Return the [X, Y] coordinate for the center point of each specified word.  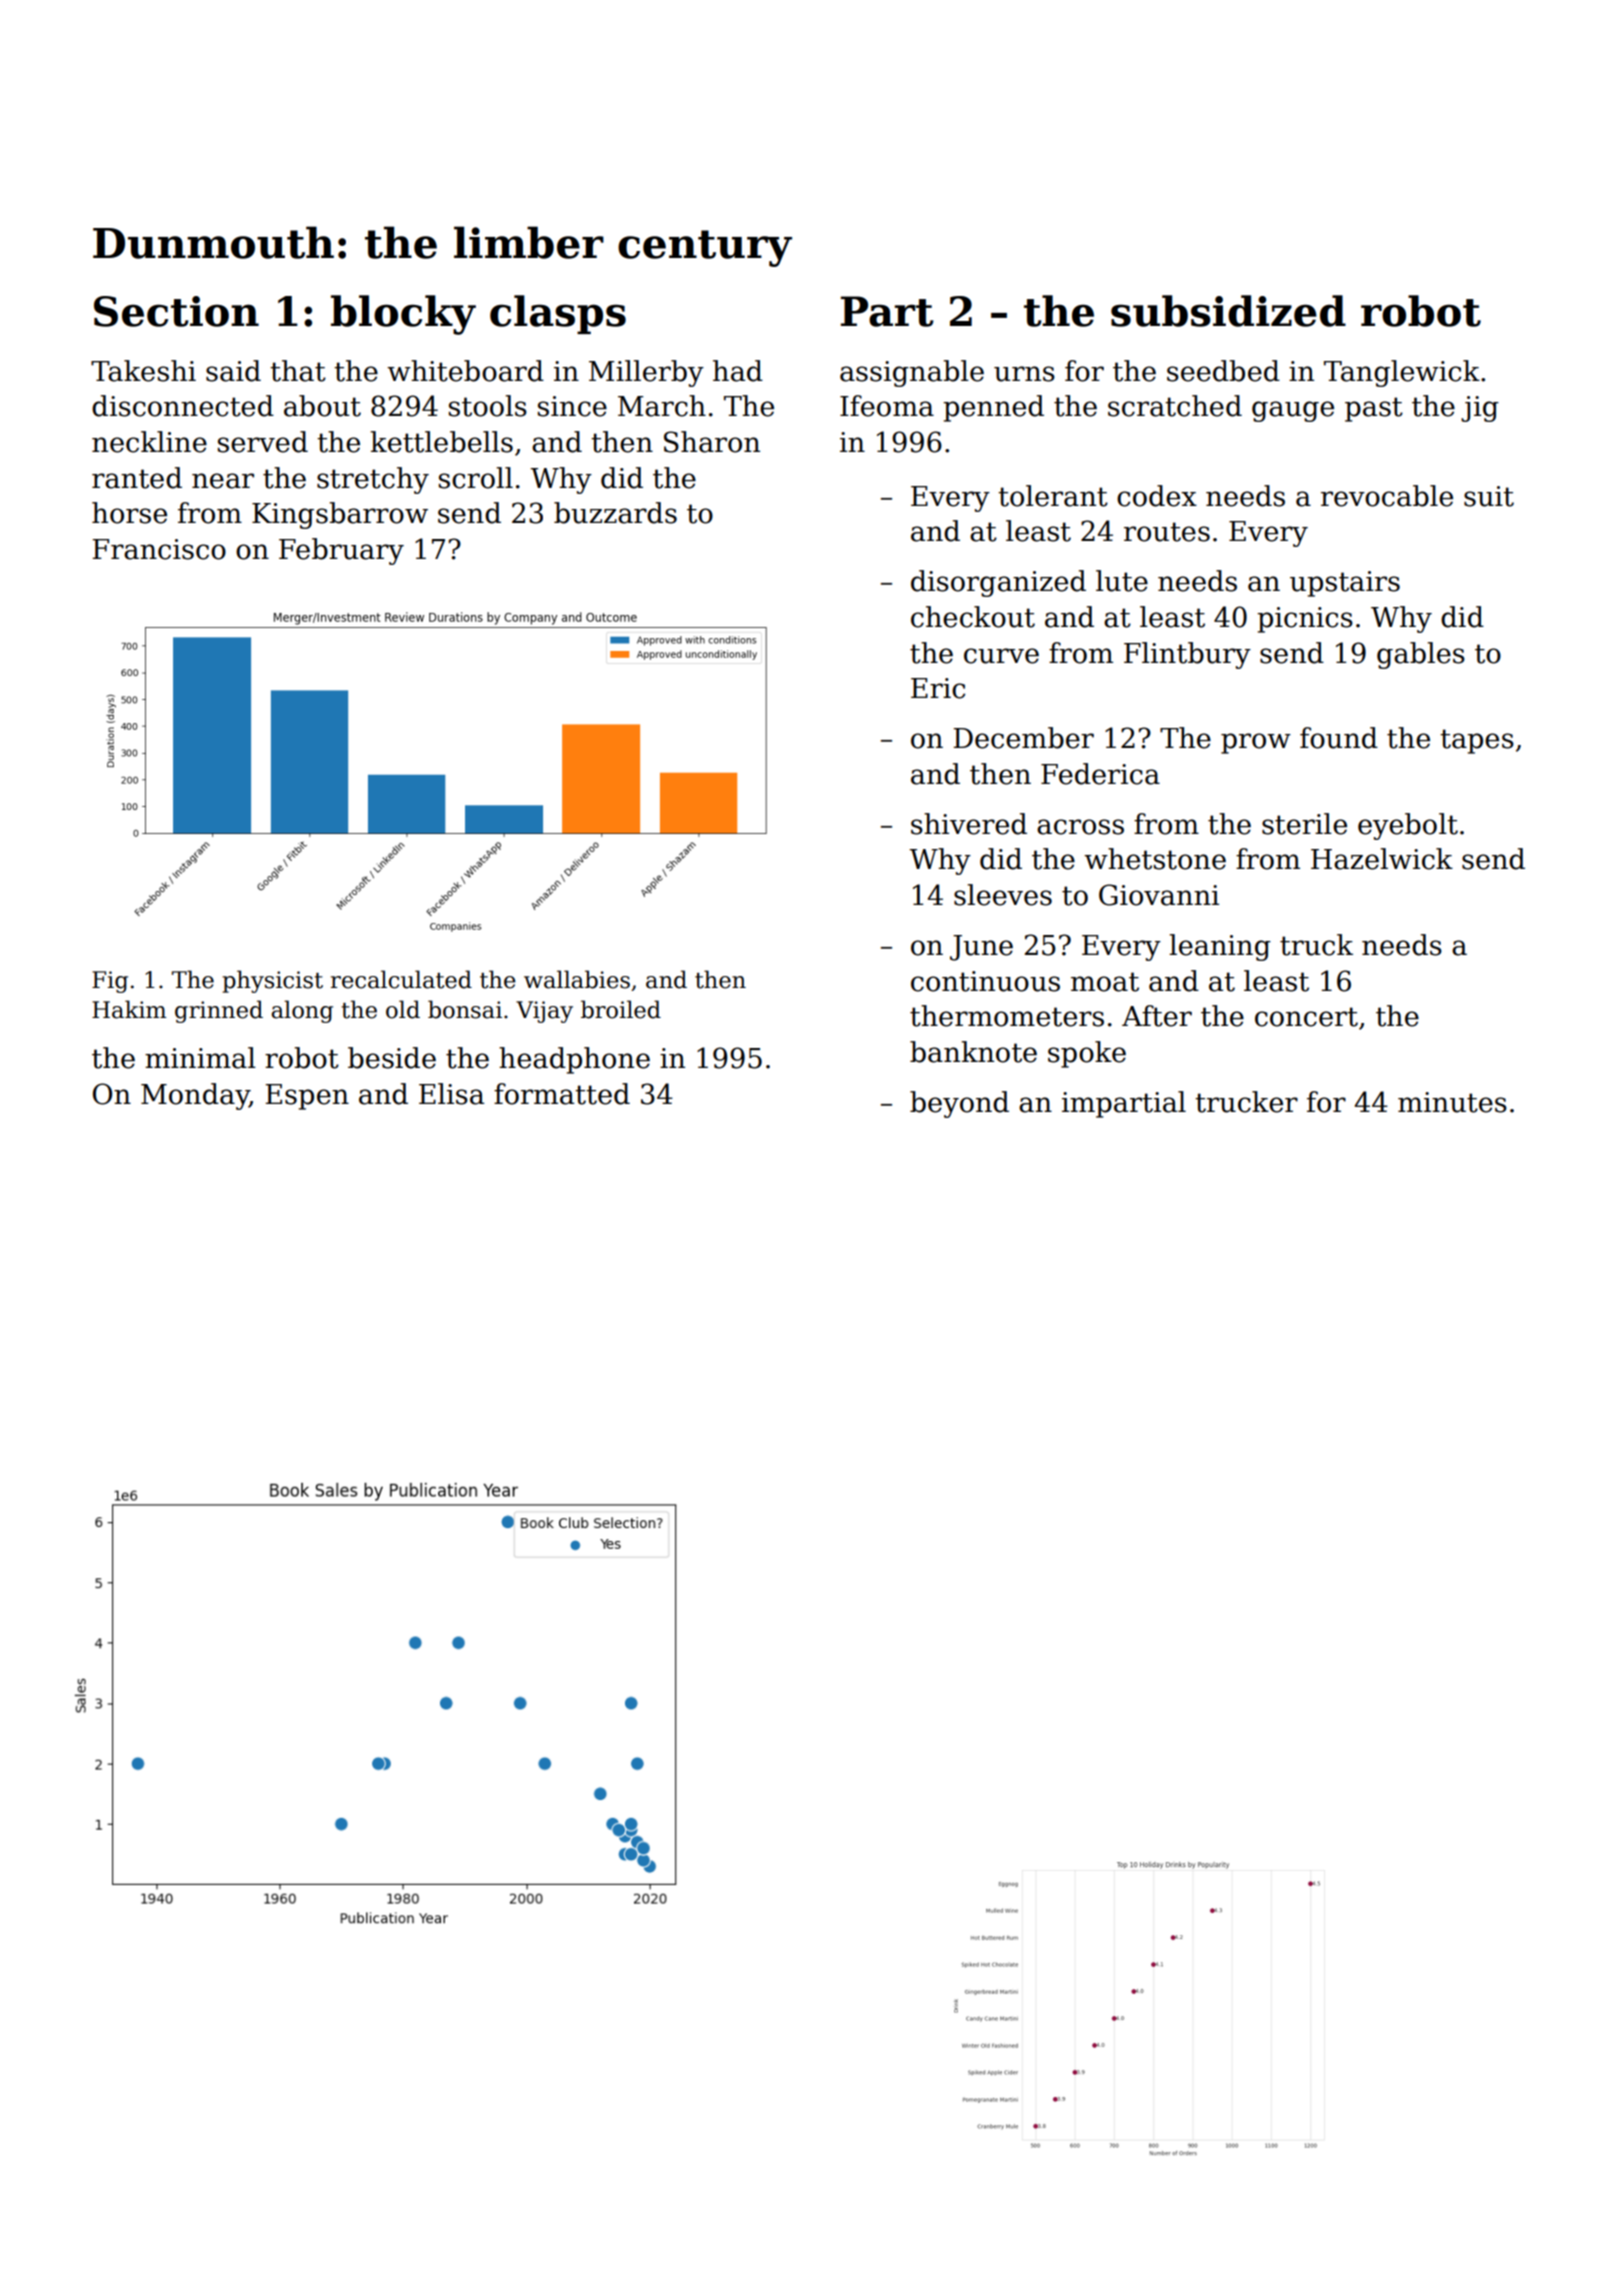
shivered [969, 824]
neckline [149, 442]
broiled [621, 1009]
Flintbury [1187, 655]
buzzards [615, 513]
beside [392, 1058]
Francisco [159, 549]
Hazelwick [1382, 859]
